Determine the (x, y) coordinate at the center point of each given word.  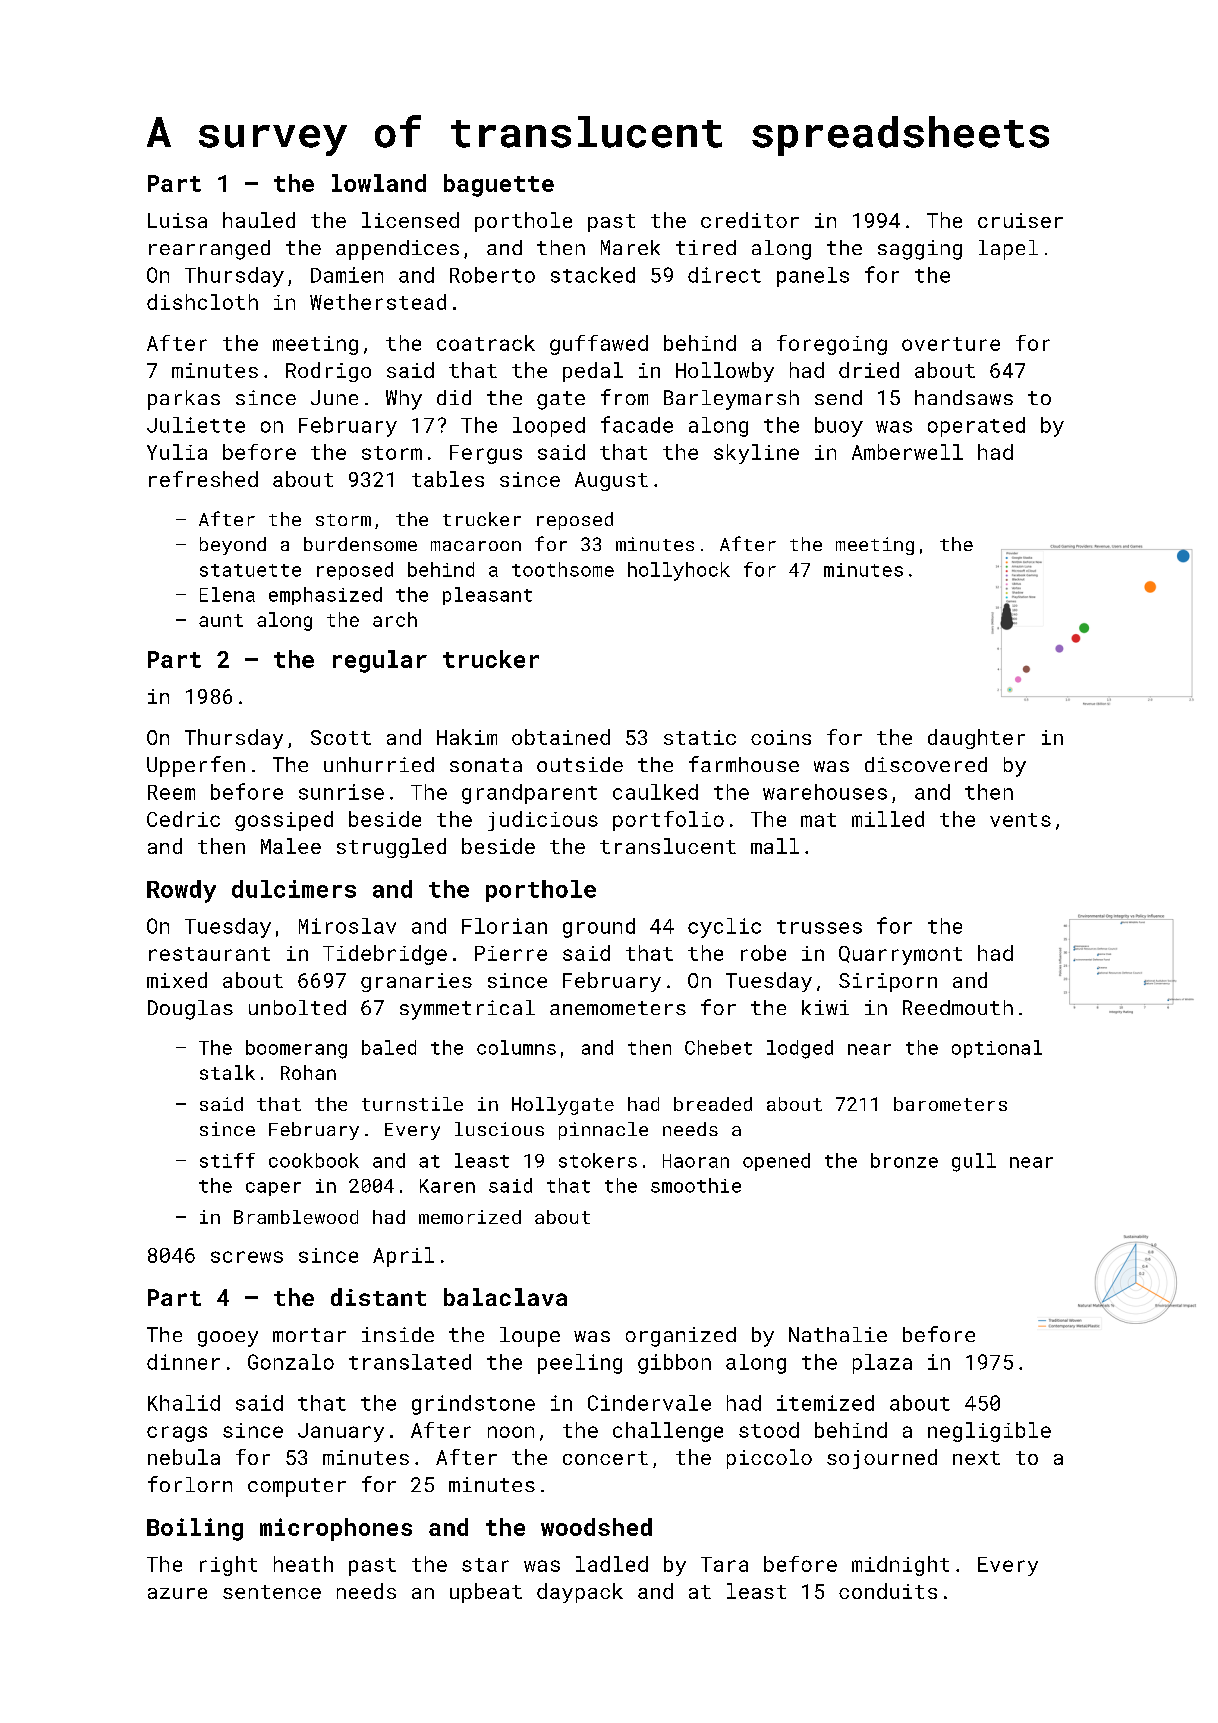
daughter (976, 739)
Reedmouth (958, 1007)
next (976, 1458)
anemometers (618, 1008)
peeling (580, 1364)
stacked (593, 275)
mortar (309, 1335)
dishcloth (202, 302)
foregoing (832, 345)
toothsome (563, 569)
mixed (177, 980)
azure (177, 1593)
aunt (221, 620)
